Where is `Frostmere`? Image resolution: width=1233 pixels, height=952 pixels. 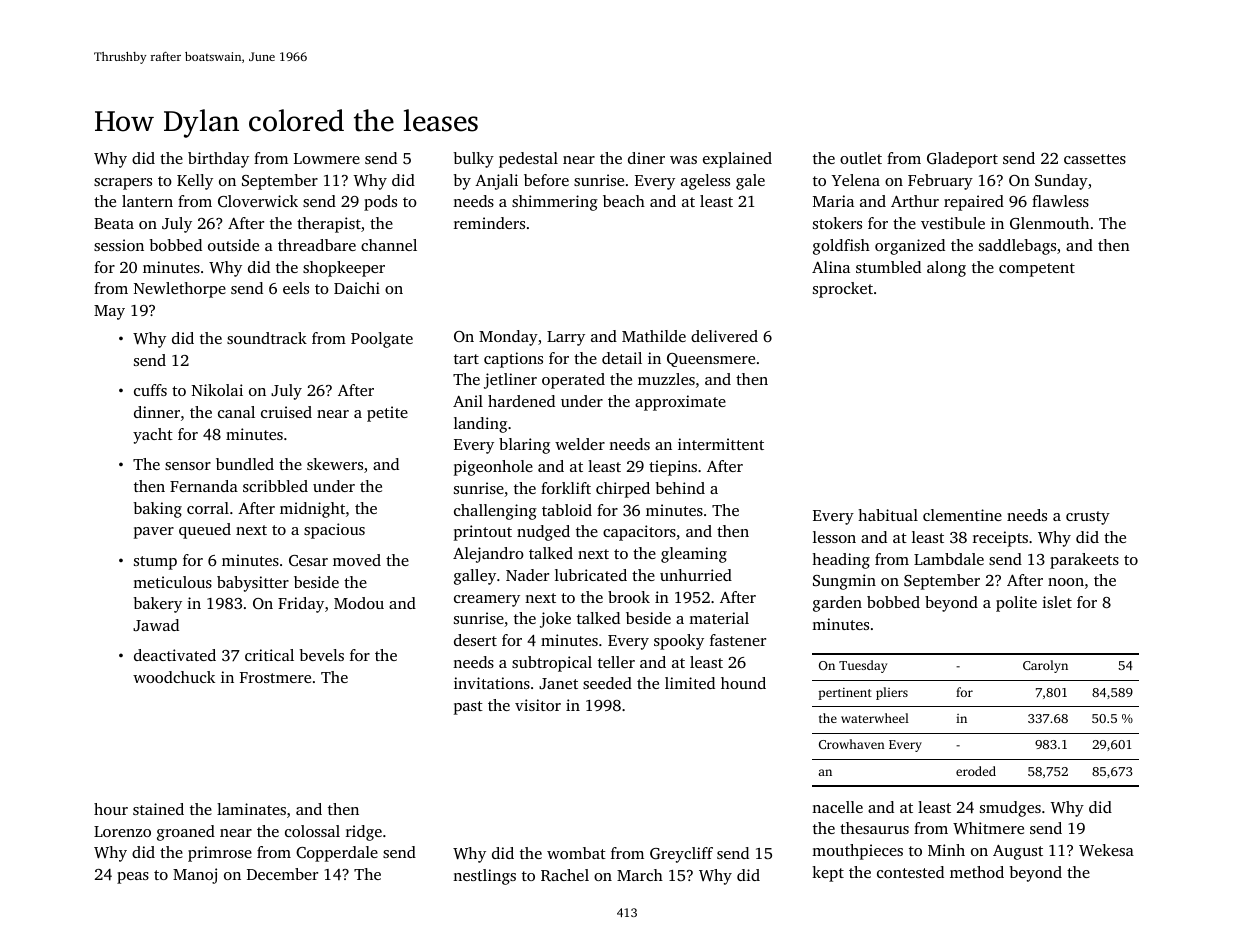 Frostmere is located at coordinates (275, 677).
